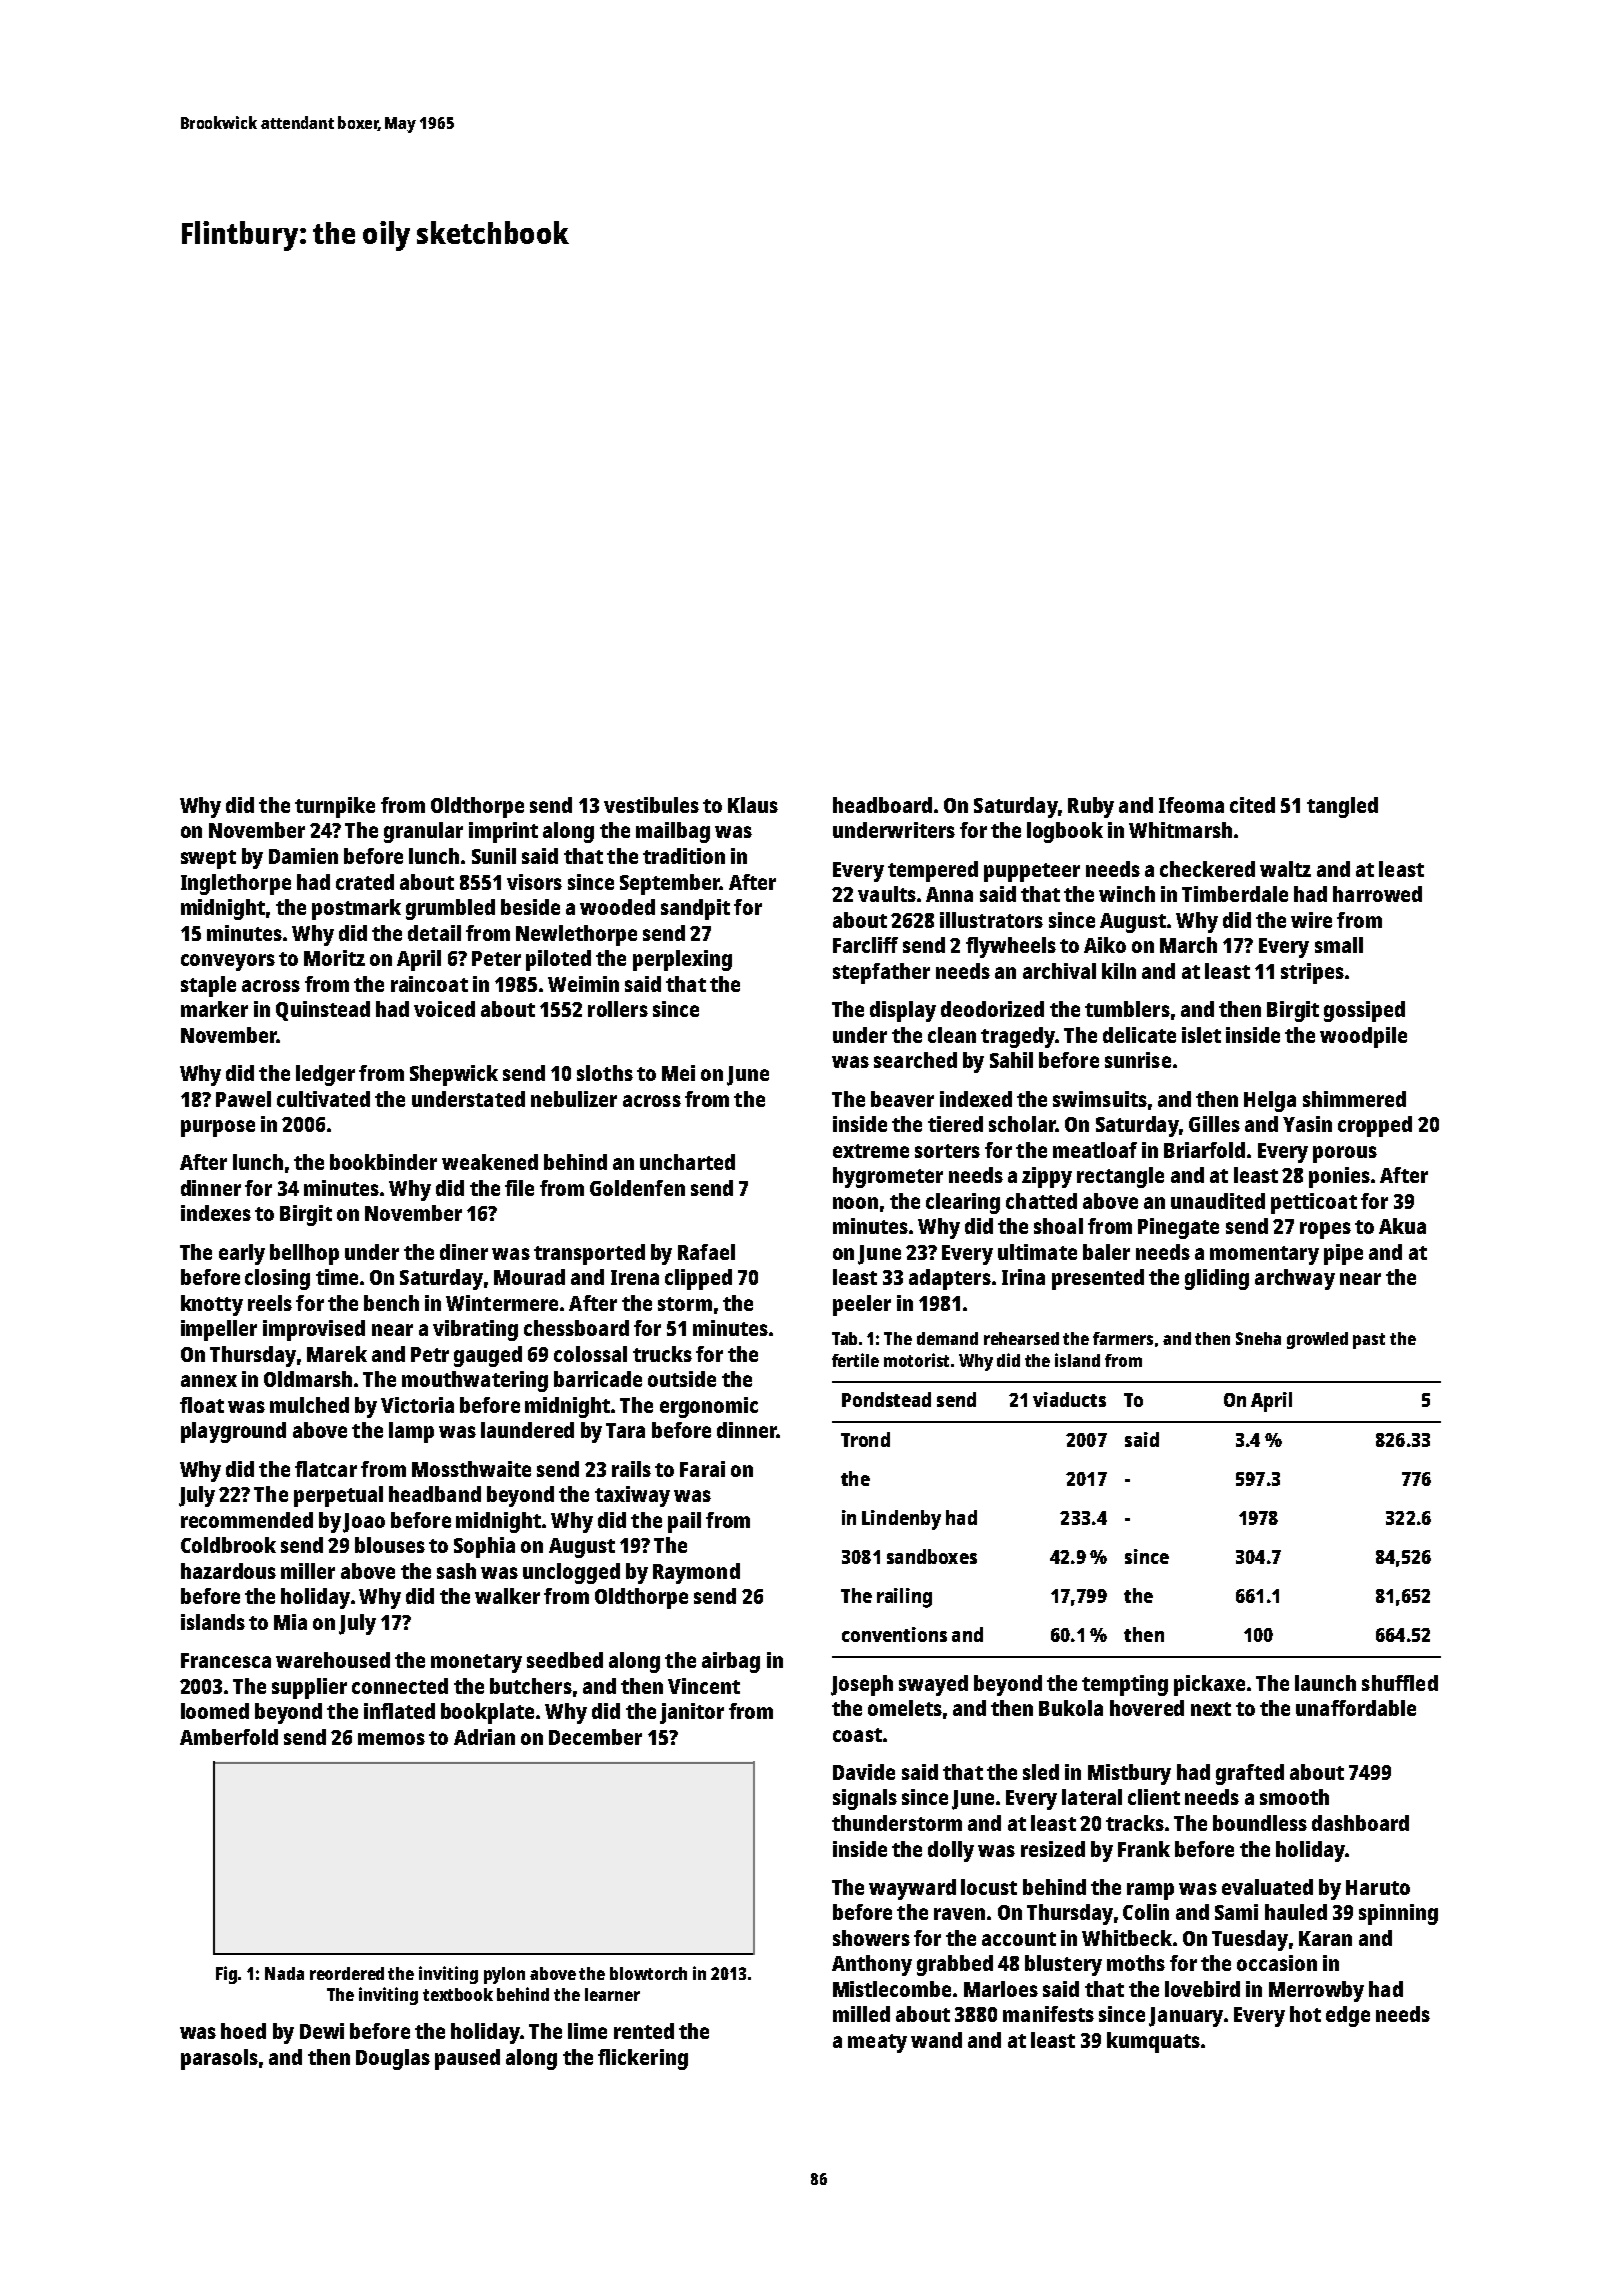  I want to click on piloted, so click(558, 960).
